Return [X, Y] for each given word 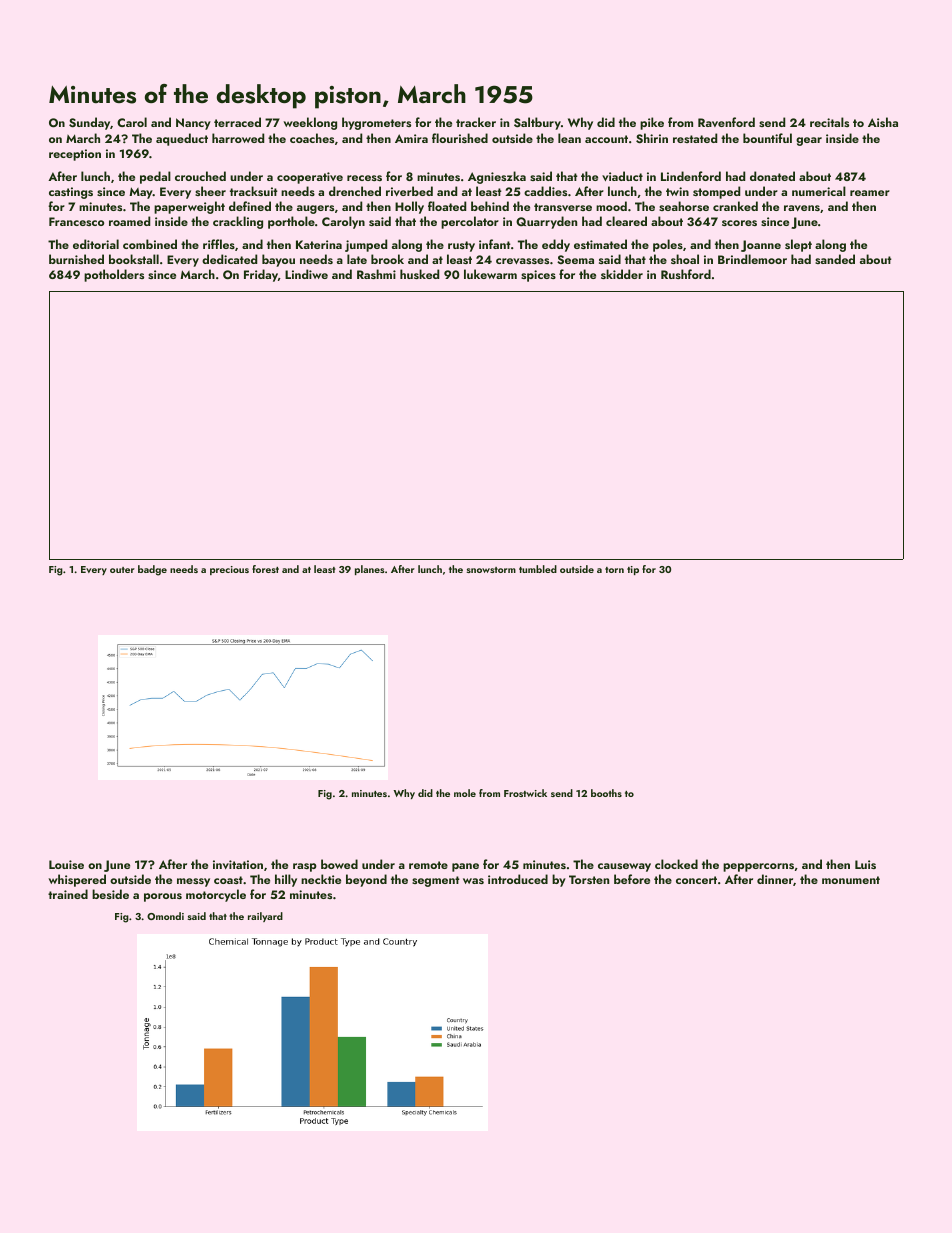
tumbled [538, 569]
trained [68, 894]
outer [122, 570]
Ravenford [726, 122]
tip [633, 570]
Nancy [193, 124]
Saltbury [537, 123]
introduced [518, 879]
